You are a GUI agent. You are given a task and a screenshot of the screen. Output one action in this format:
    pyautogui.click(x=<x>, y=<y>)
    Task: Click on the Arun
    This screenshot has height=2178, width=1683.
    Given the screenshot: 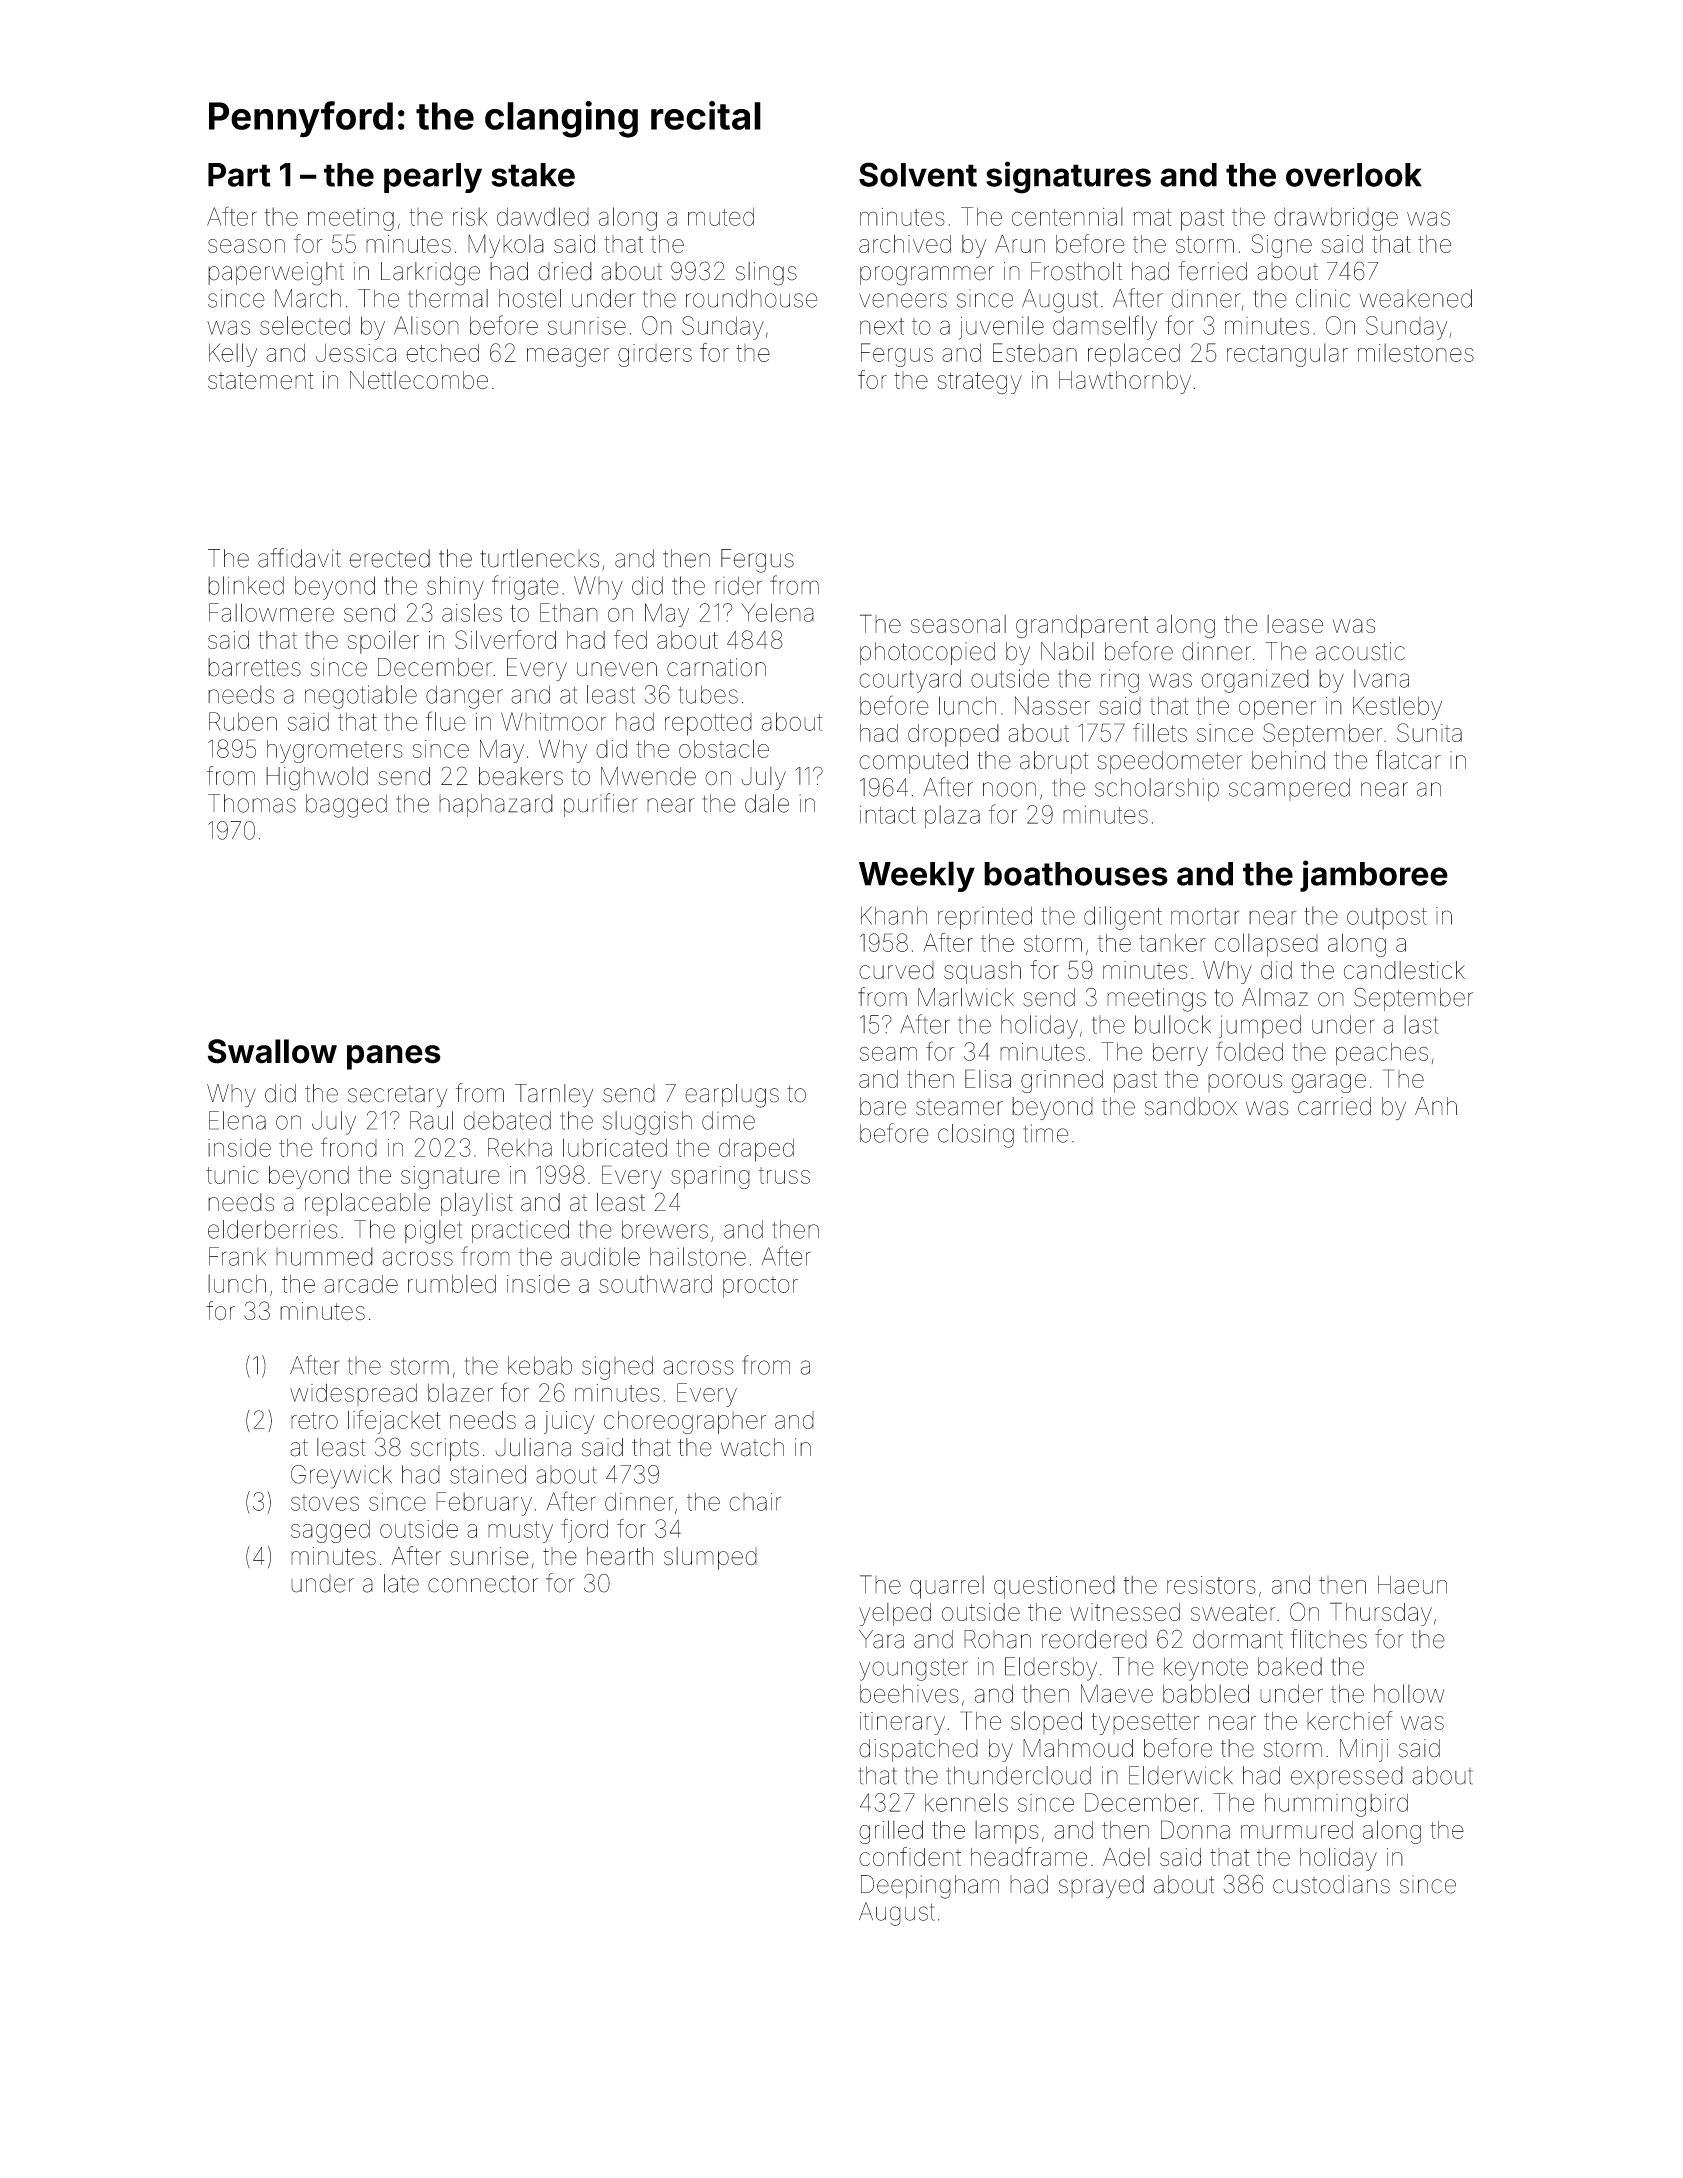 What is the action you would take?
    pyautogui.click(x=1020, y=244)
